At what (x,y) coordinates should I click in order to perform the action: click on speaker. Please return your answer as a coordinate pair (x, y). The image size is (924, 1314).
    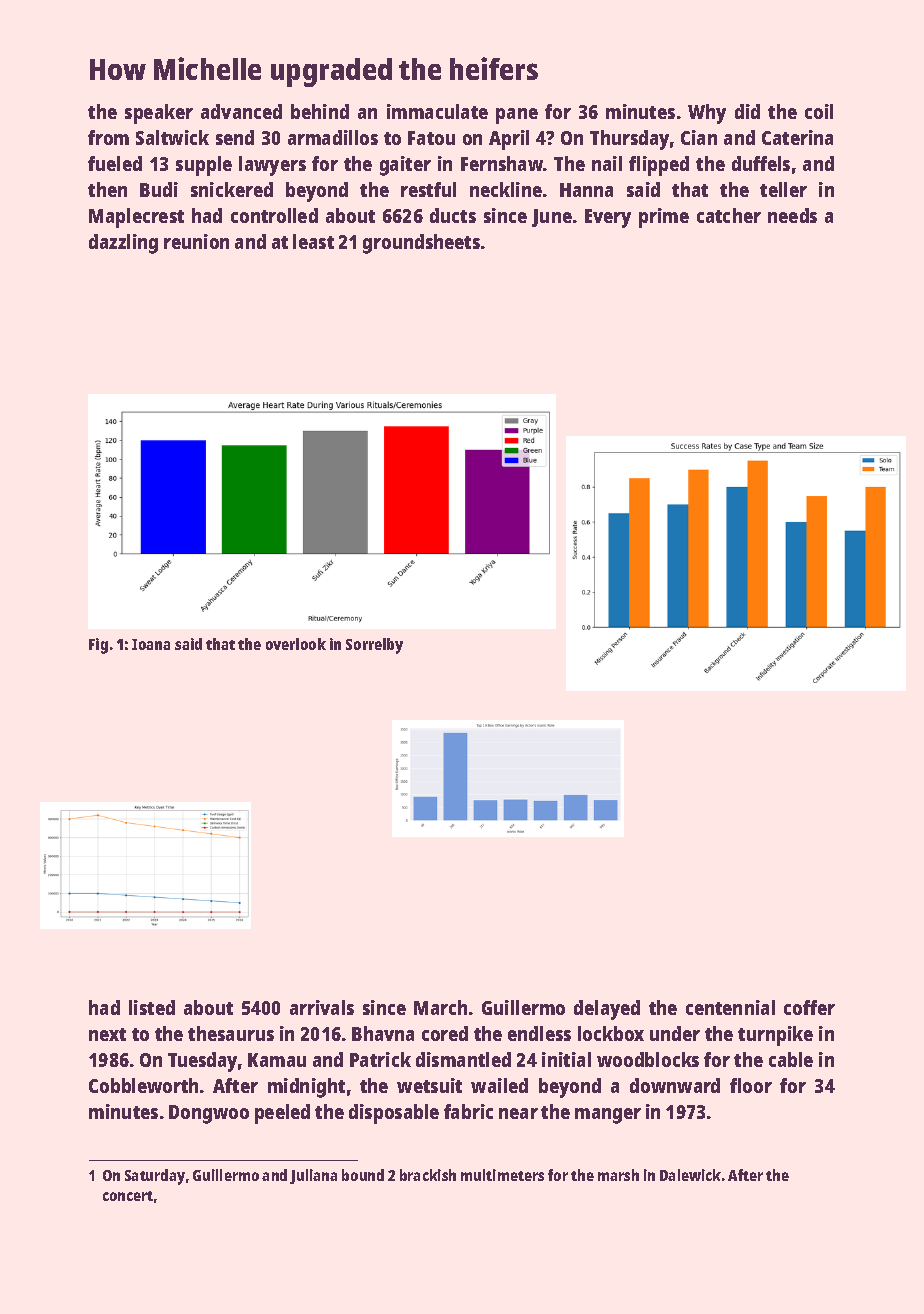
    Looking at the image, I should click on (159, 114).
